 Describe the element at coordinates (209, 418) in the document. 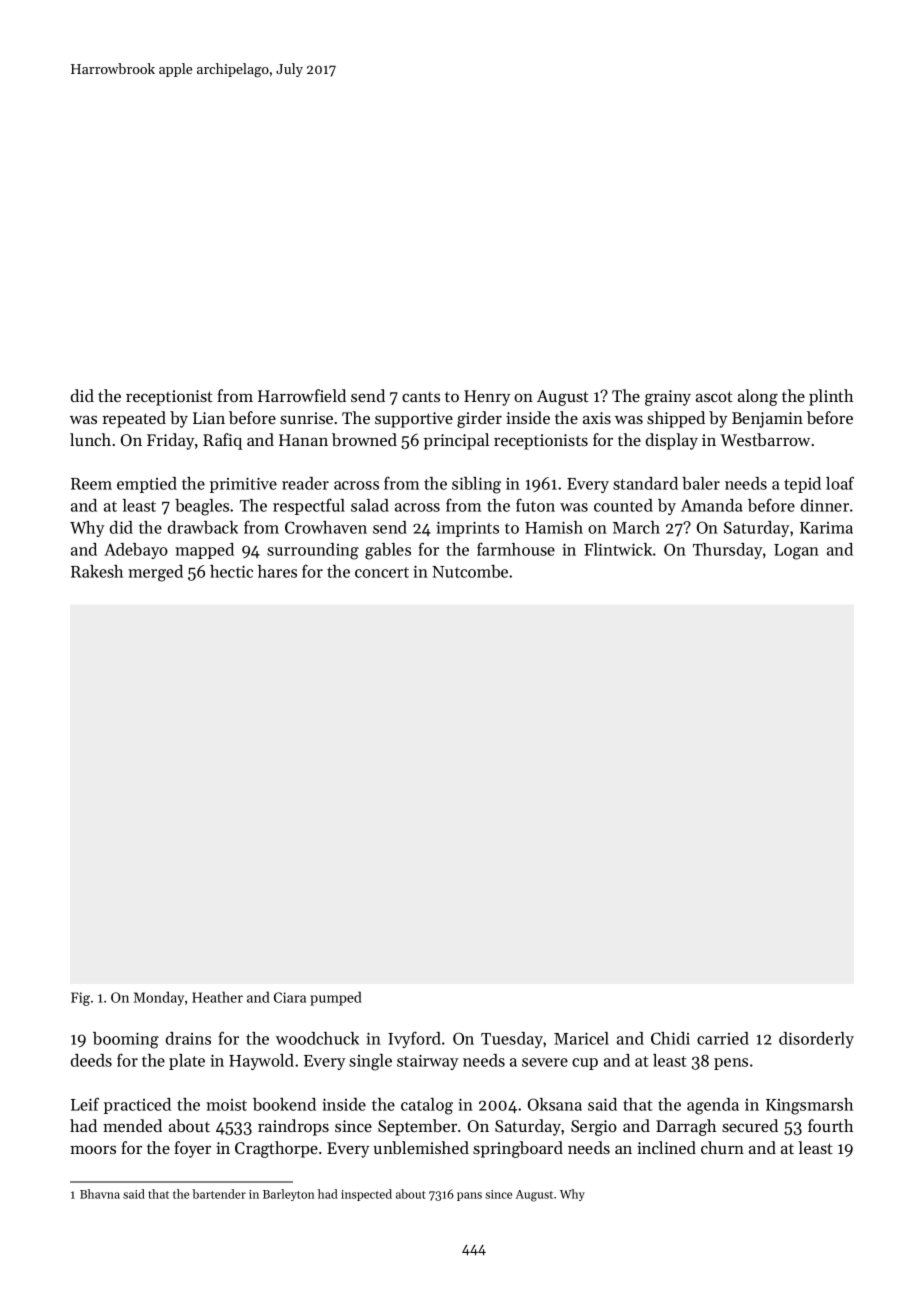

I see `Lian` at that location.
